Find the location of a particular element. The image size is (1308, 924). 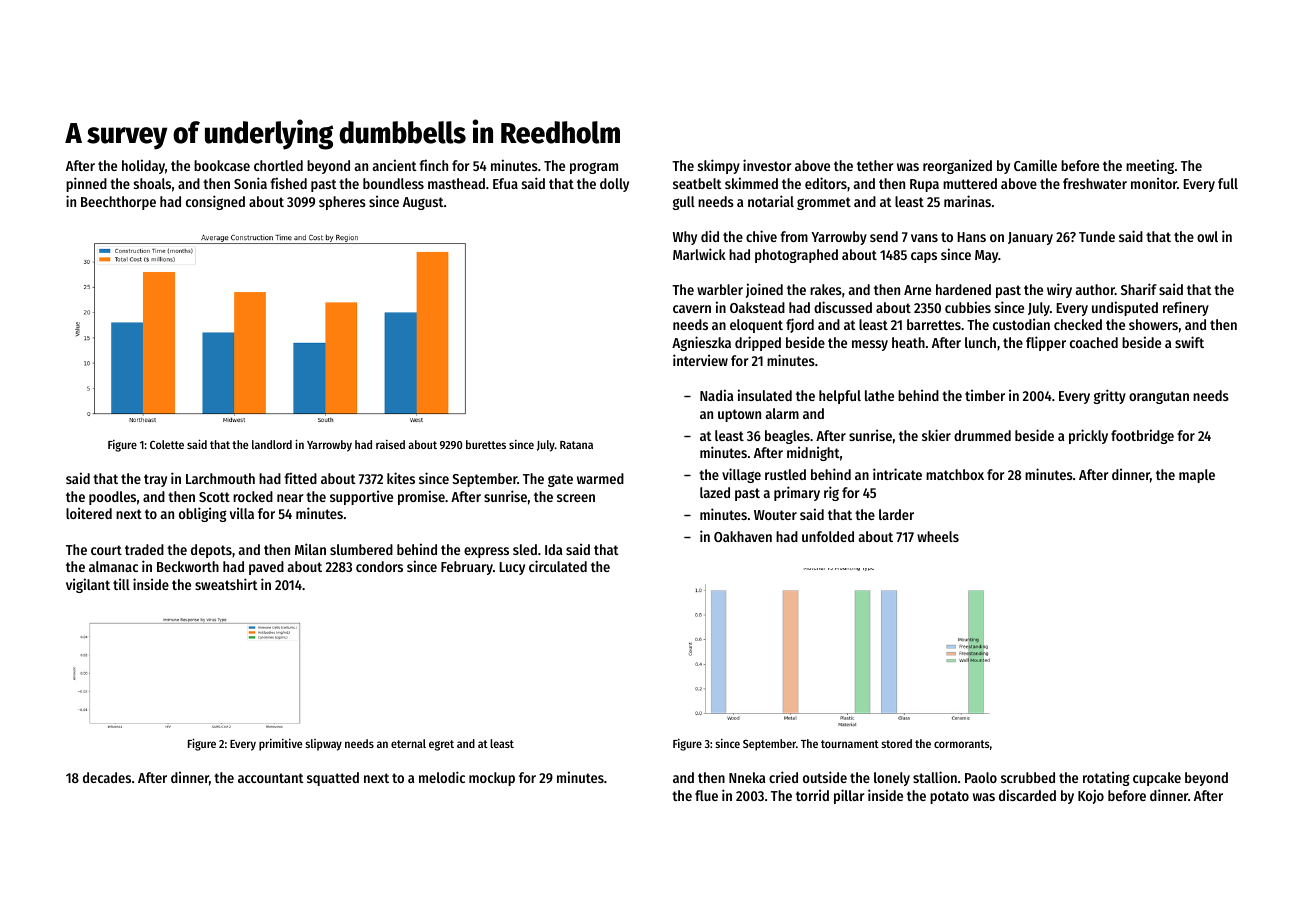

Rupa is located at coordinates (924, 185).
